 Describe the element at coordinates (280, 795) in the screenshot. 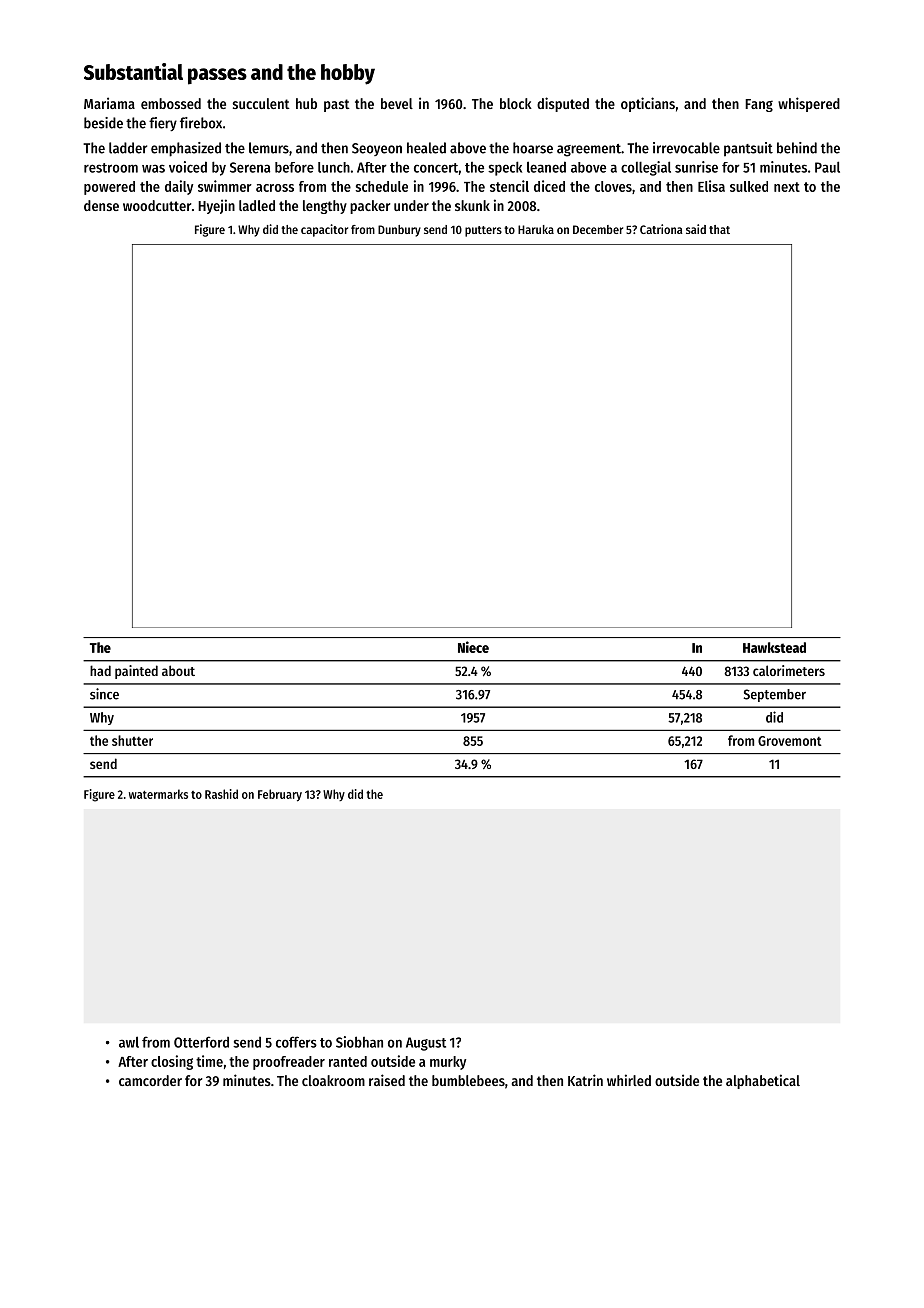

I see `February` at that location.
